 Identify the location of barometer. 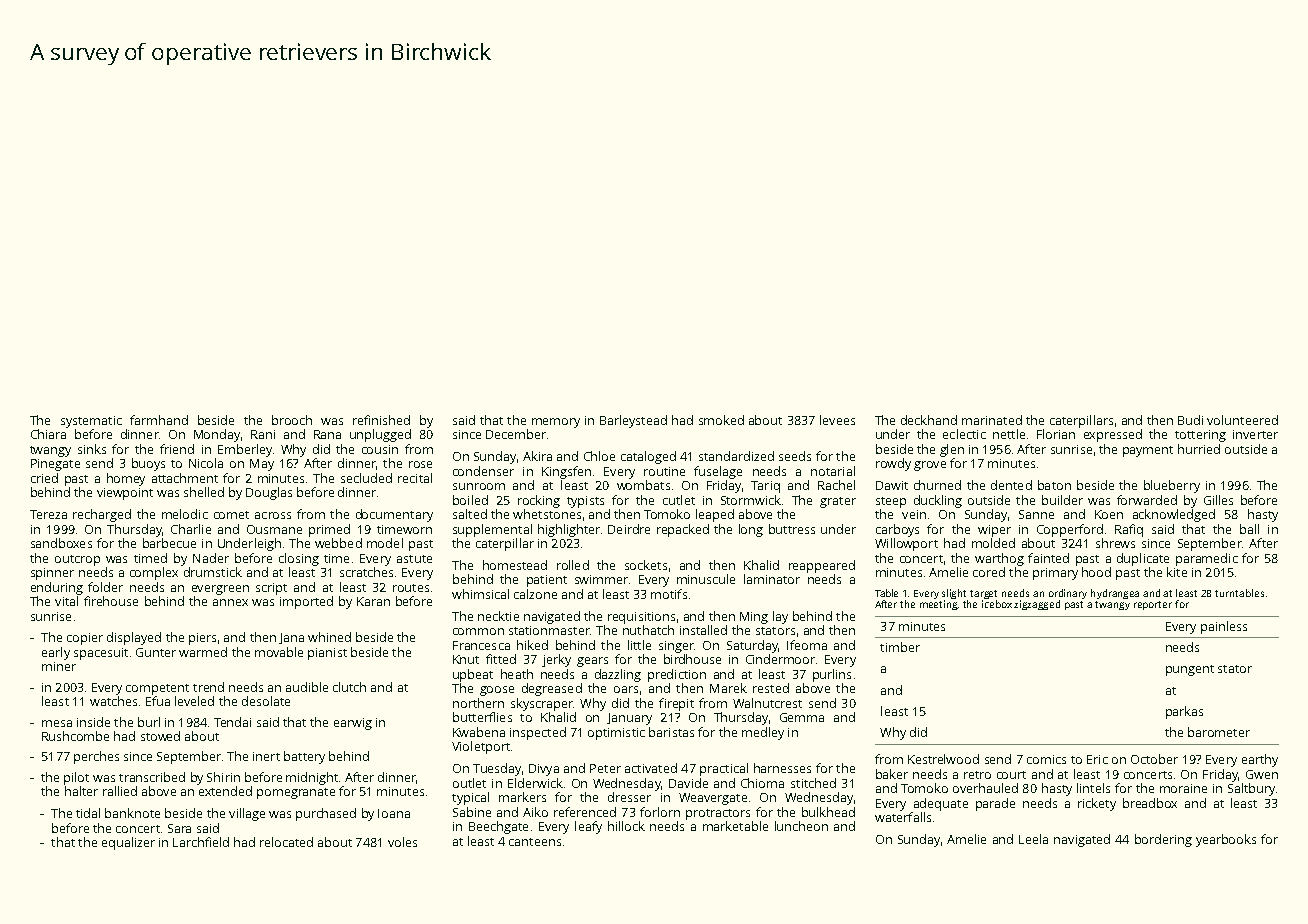
(1219, 732).
